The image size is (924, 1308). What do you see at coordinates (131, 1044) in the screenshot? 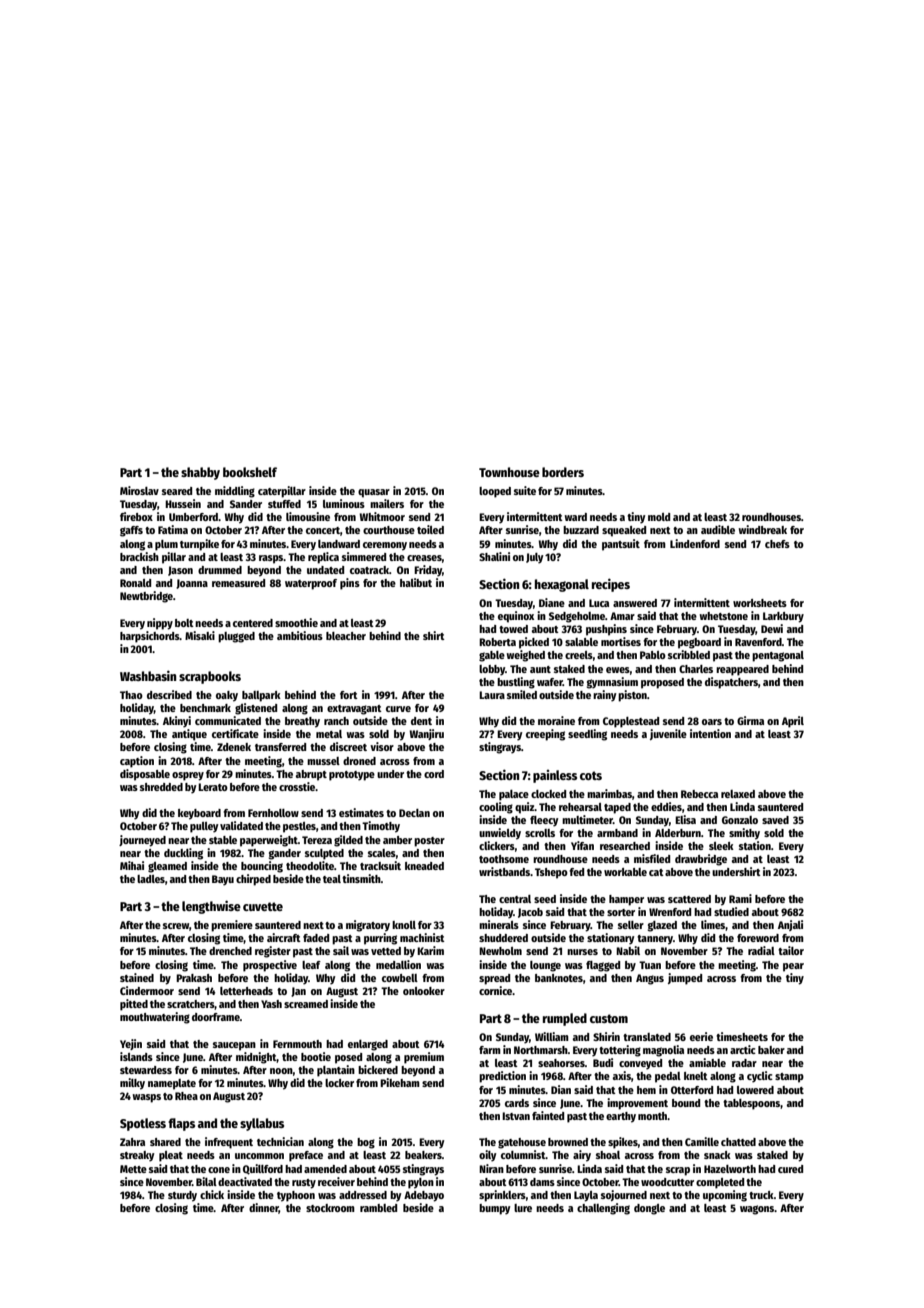
I see `Yejin` at bounding box center [131, 1044].
